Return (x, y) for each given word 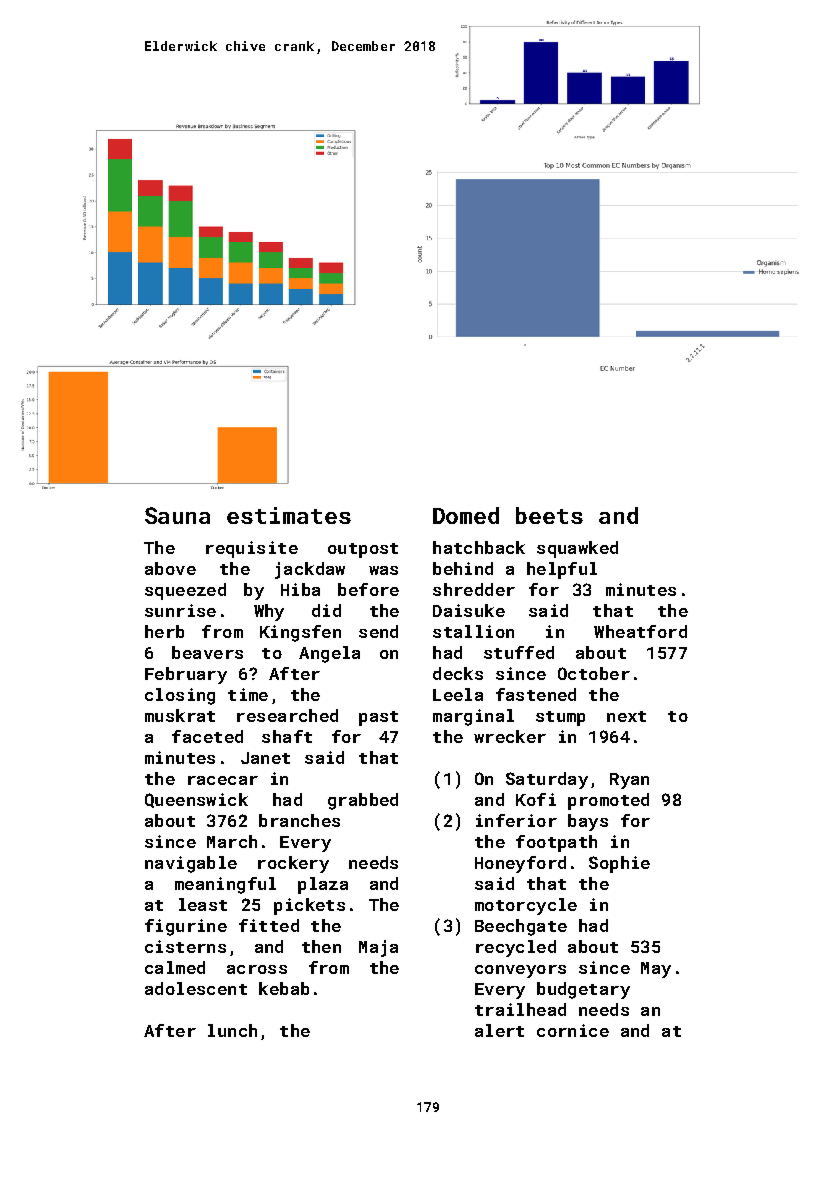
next (626, 716)
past (378, 718)
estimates (289, 515)
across (257, 969)
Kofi (536, 799)
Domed (466, 515)
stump (560, 718)
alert (499, 1030)
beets (549, 515)
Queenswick (196, 800)
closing (180, 696)
